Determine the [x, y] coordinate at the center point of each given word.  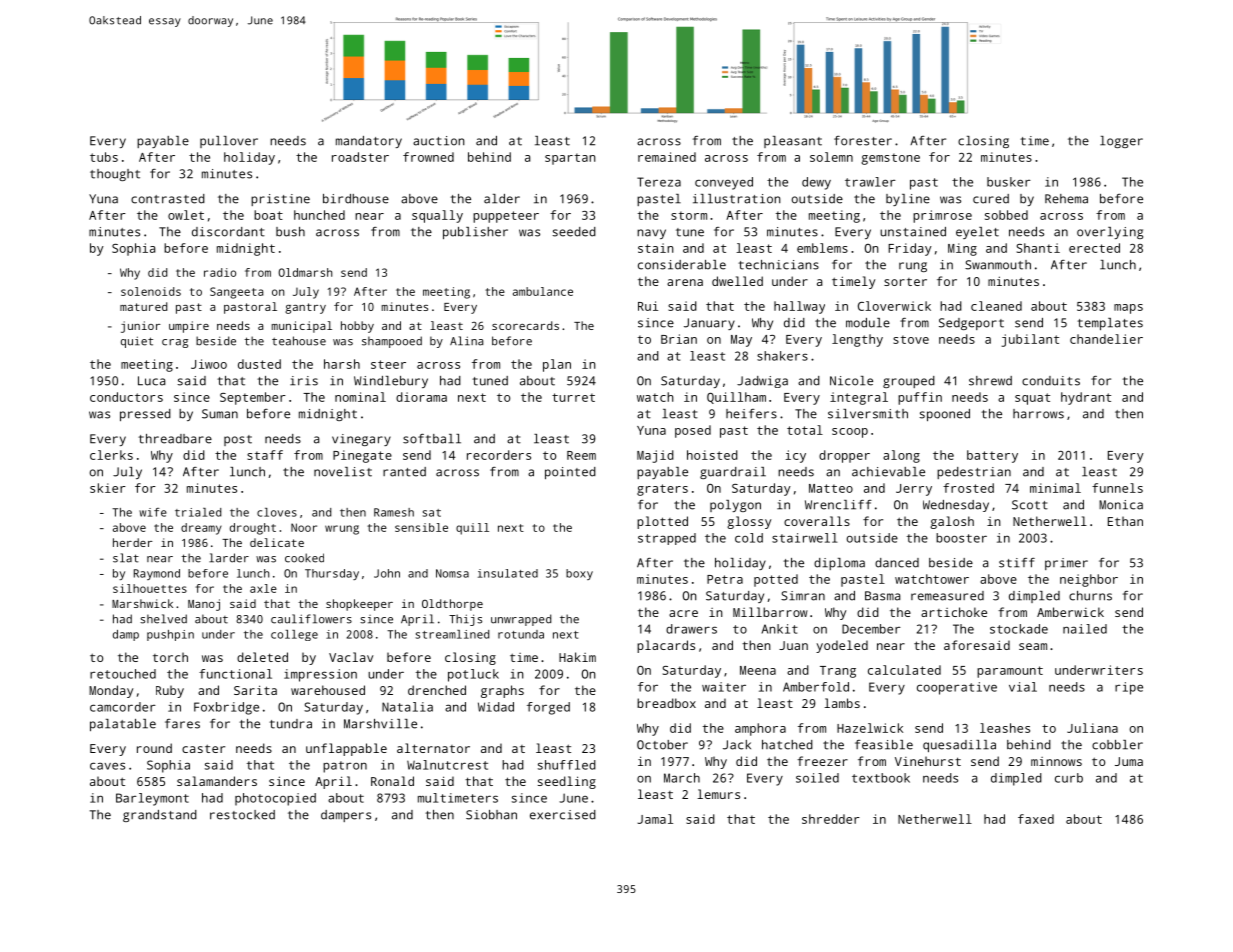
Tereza [659, 182]
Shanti [1038, 248]
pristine [280, 200]
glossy [749, 522]
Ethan [1125, 521]
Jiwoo [209, 364]
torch [170, 657]
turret [573, 397]
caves [107, 766]
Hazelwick [870, 728]
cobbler [1117, 745]
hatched [787, 745]
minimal [1055, 488]
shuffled [567, 765]
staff [265, 455]
